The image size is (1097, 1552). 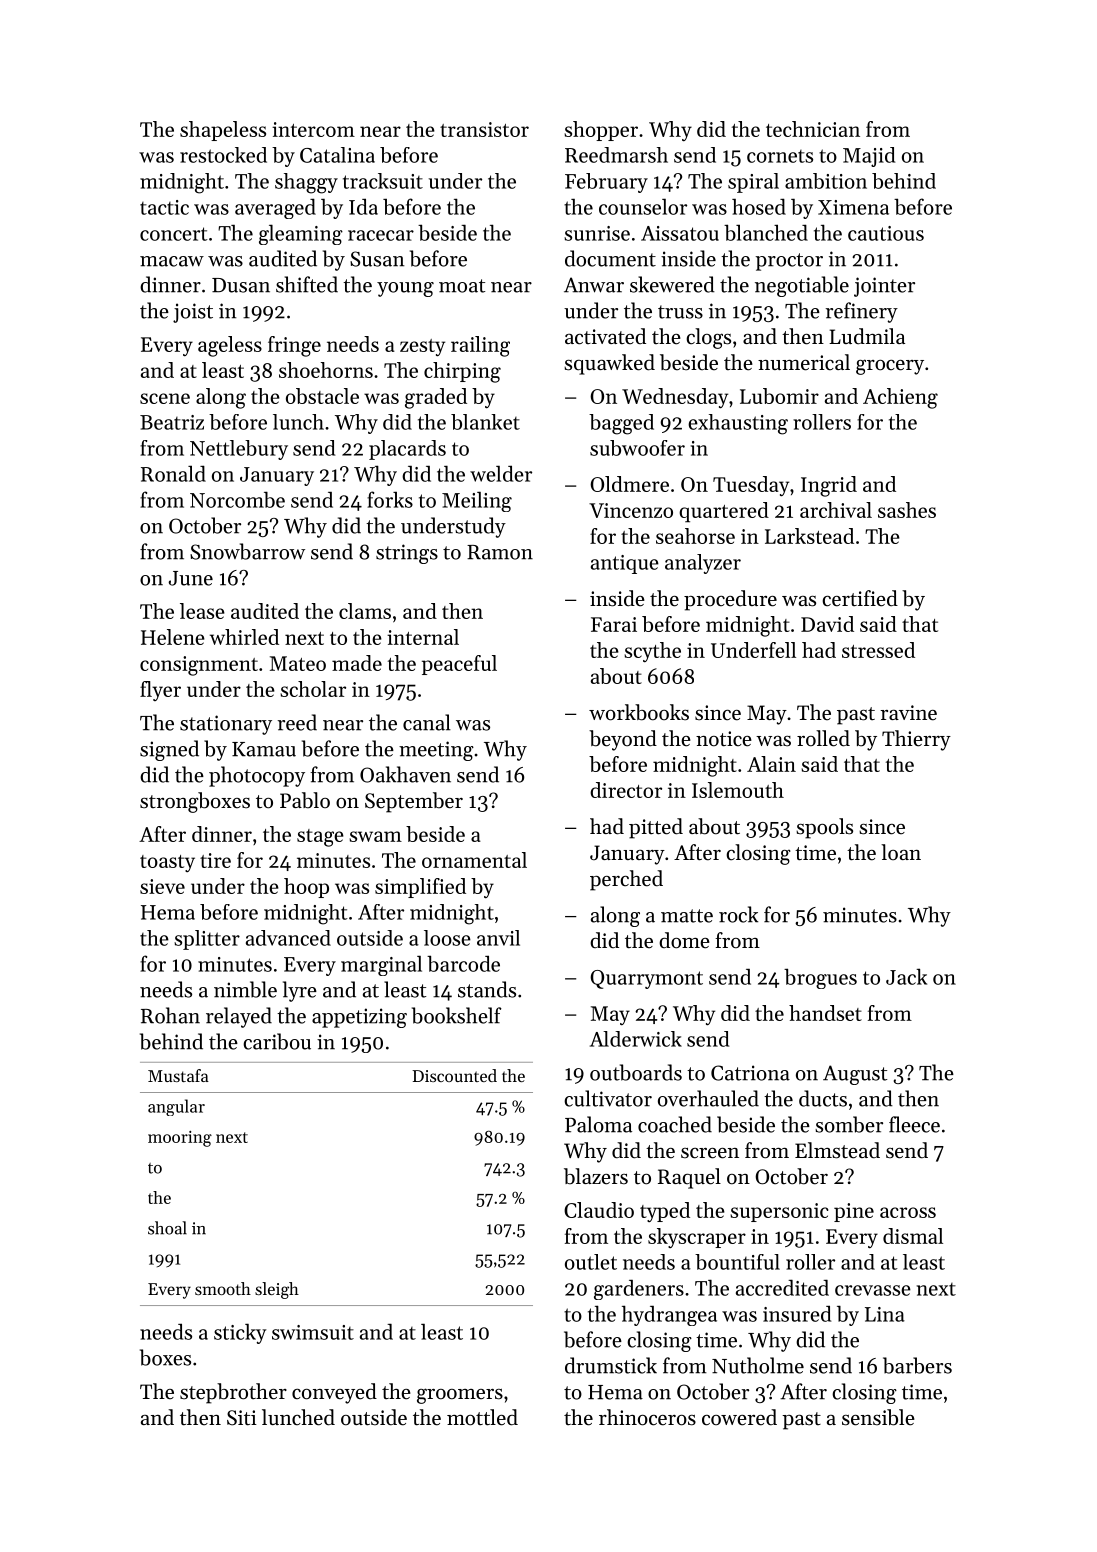 I want to click on shapeless, so click(x=223, y=131).
